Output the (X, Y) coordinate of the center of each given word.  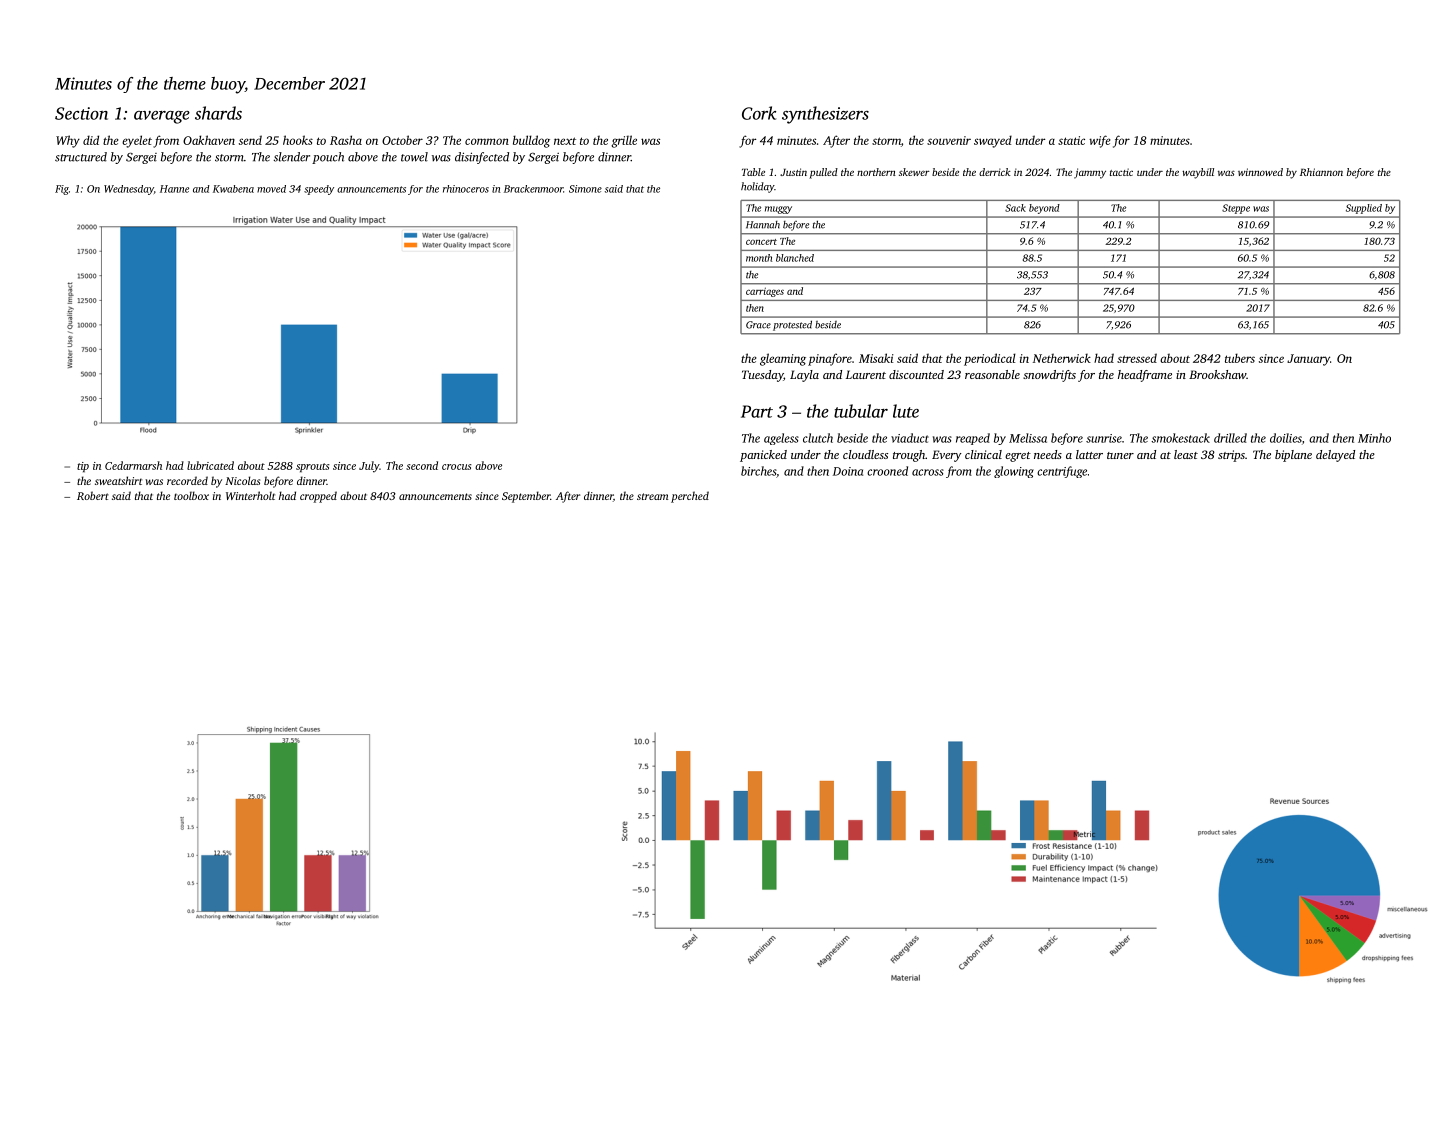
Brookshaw (1217, 374)
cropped (318, 497)
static (1071, 140)
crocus (457, 467)
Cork (759, 113)
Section (81, 113)
